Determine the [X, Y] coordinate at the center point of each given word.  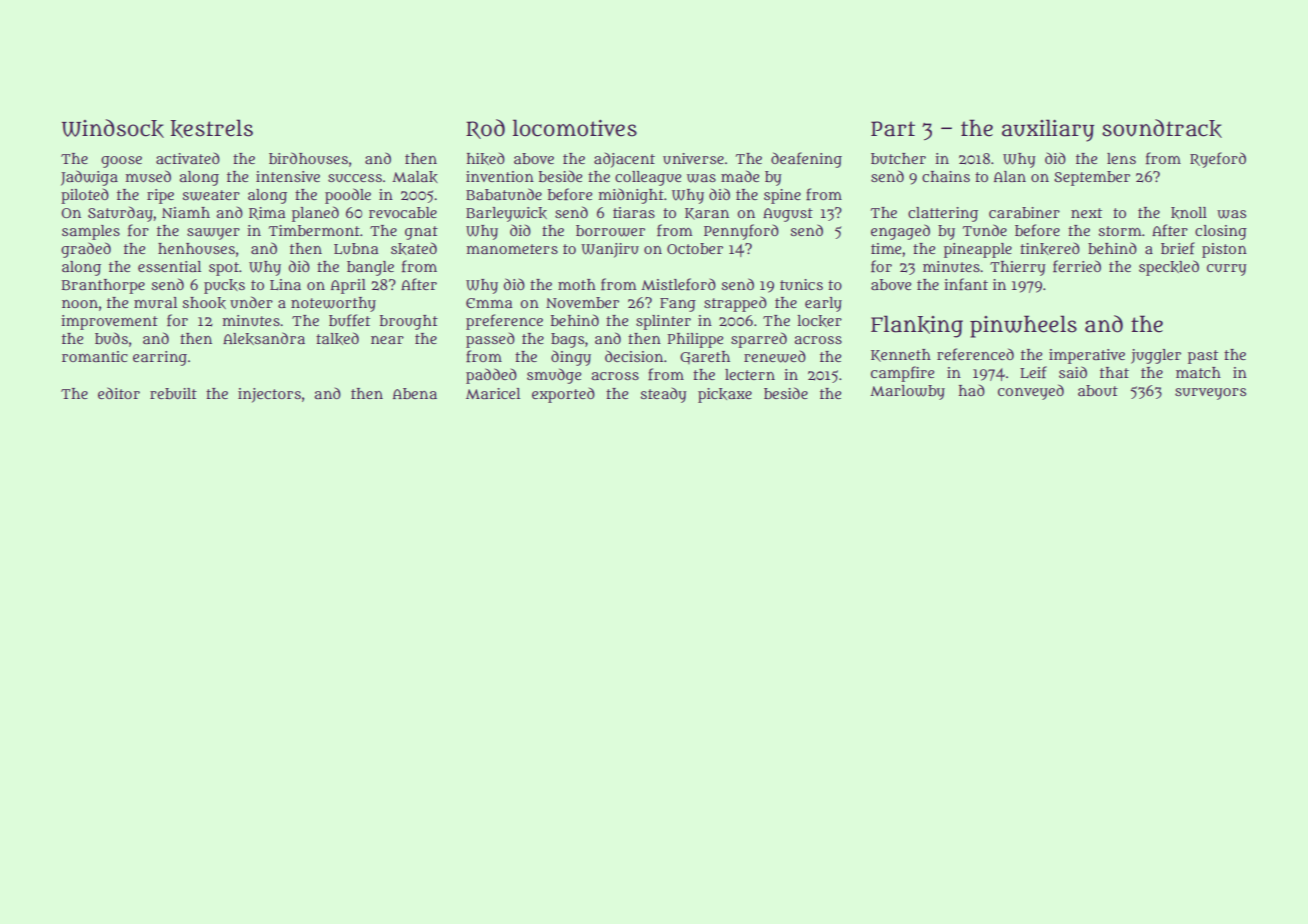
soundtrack [1162, 128]
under [251, 302]
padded [491, 376]
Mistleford [678, 284]
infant [966, 284]
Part [893, 129]
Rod [485, 129]
